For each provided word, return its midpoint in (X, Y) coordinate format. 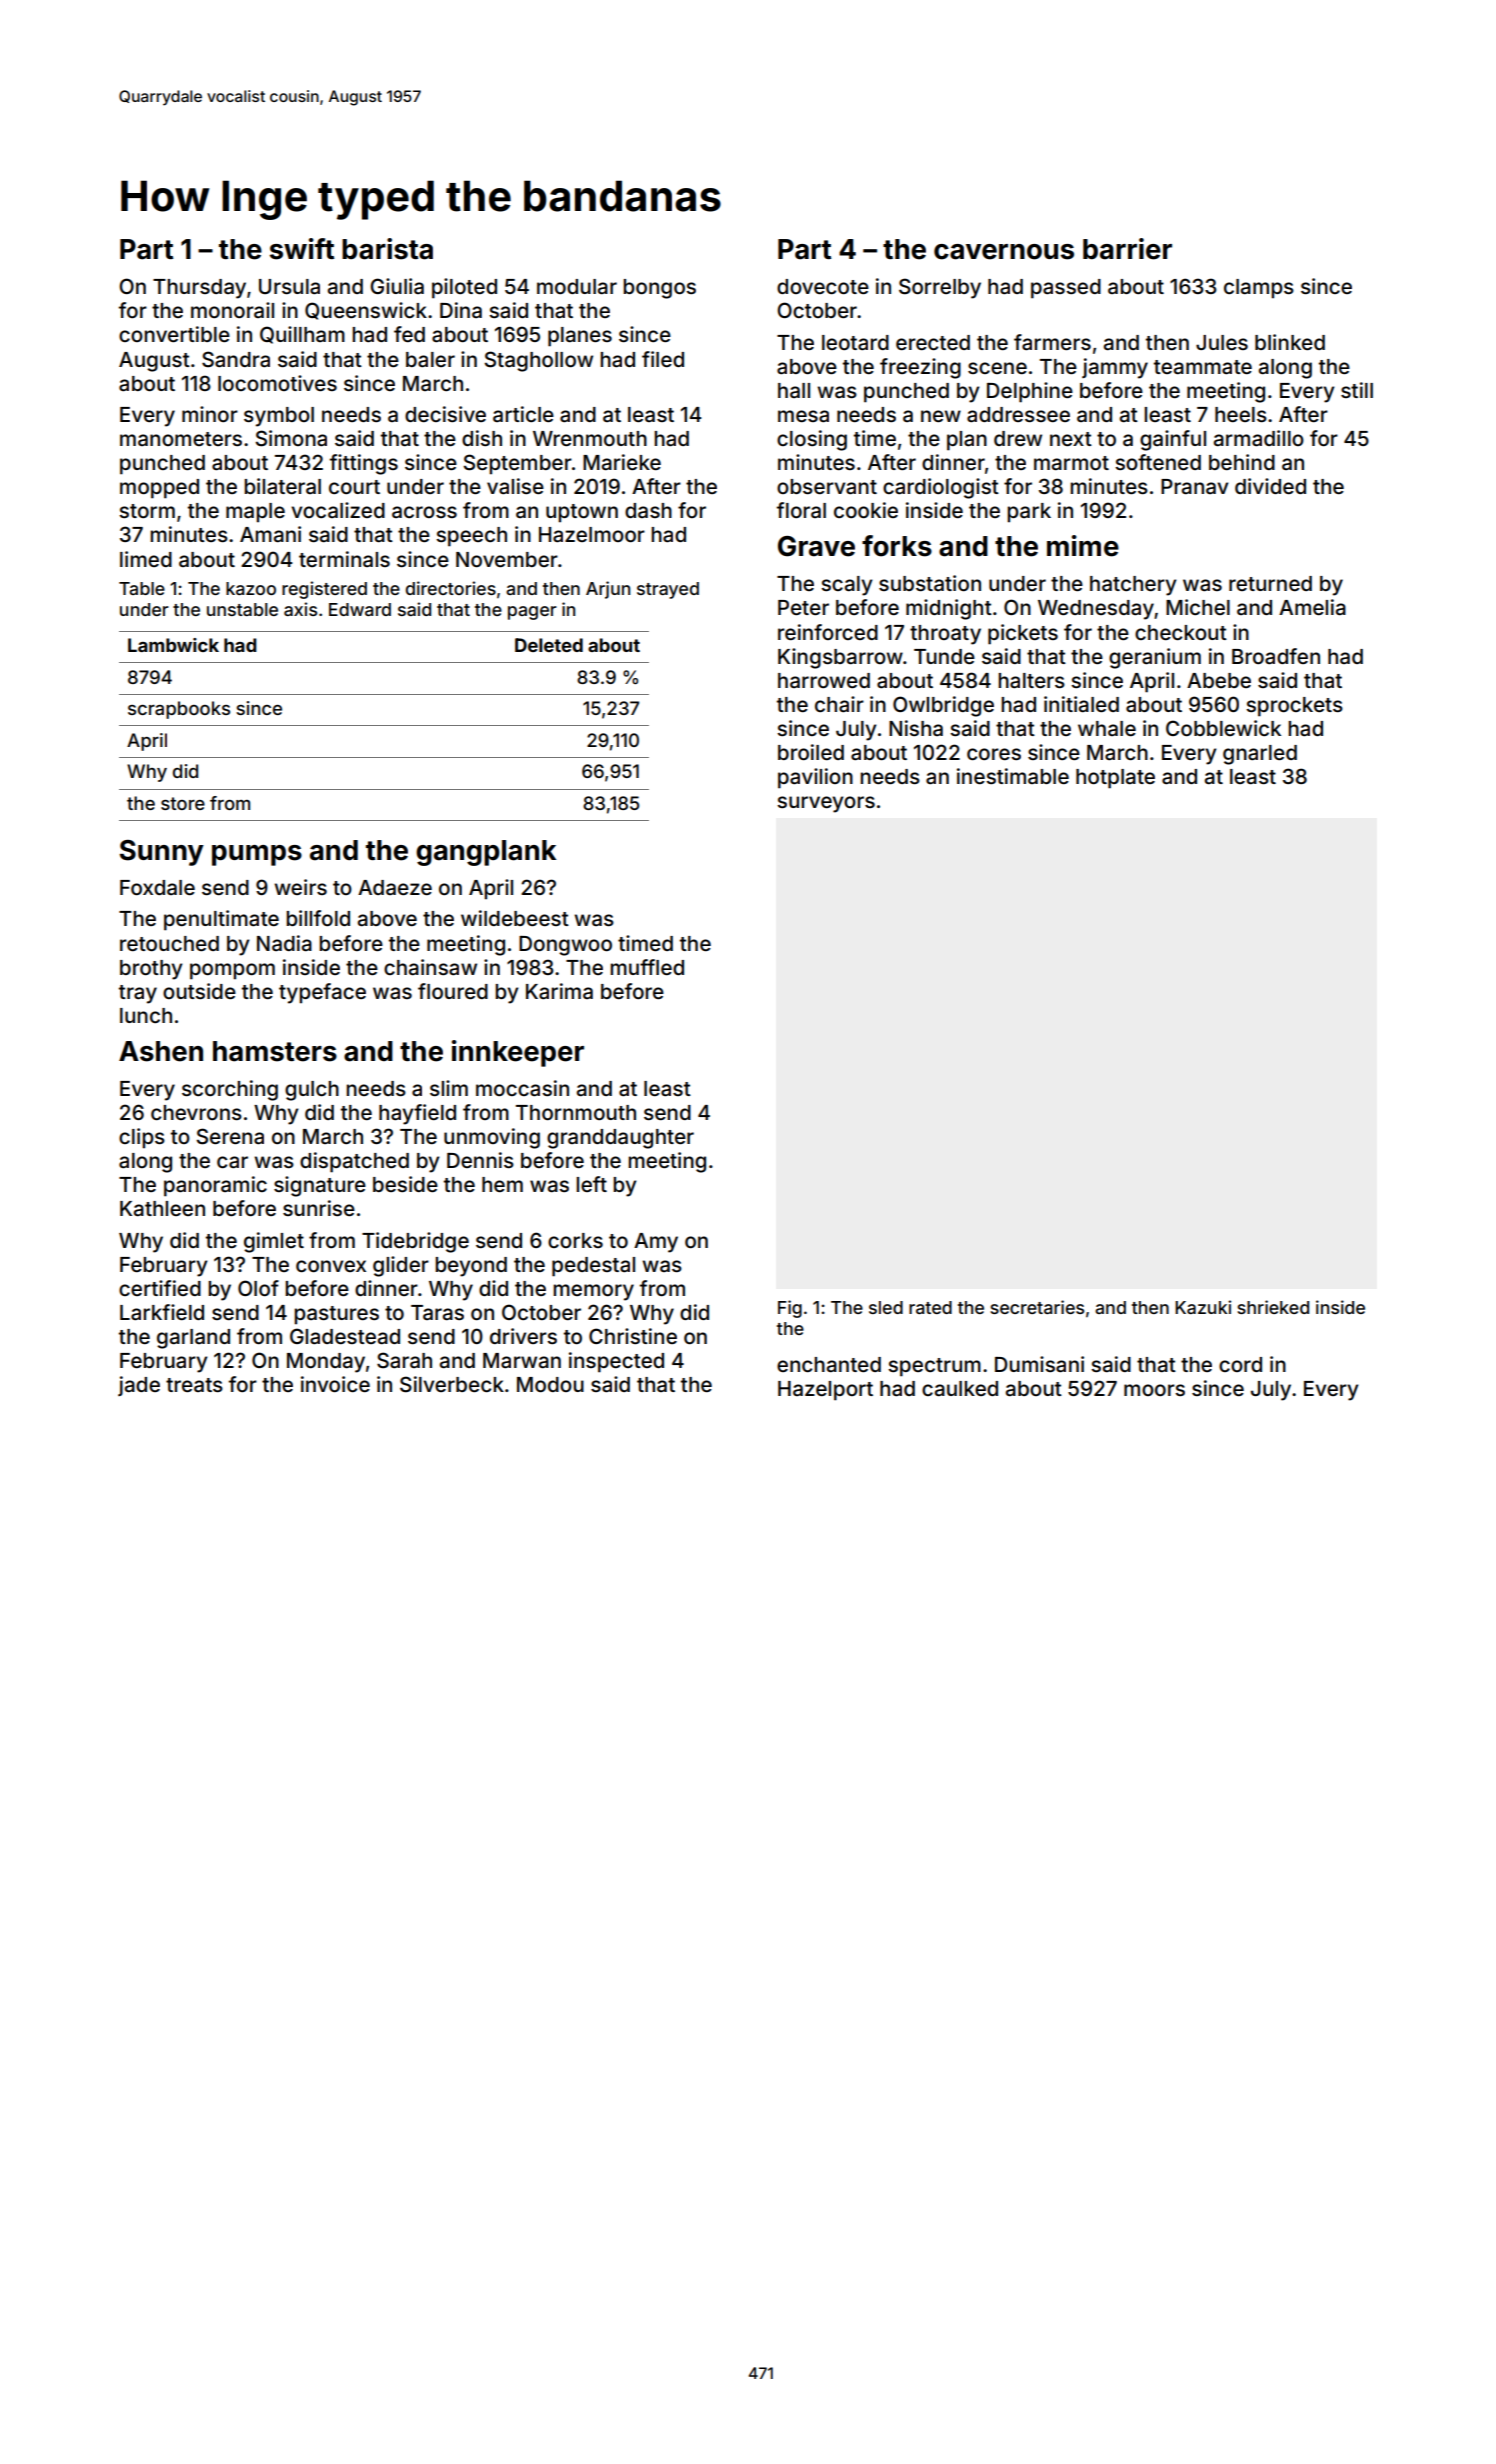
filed (663, 359)
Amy (656, 1243)
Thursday (199, 289)
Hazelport (825, 1391)
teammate (1203, 367)
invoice (335, 1384)
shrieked (1273, 1307)
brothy (151, 970)
